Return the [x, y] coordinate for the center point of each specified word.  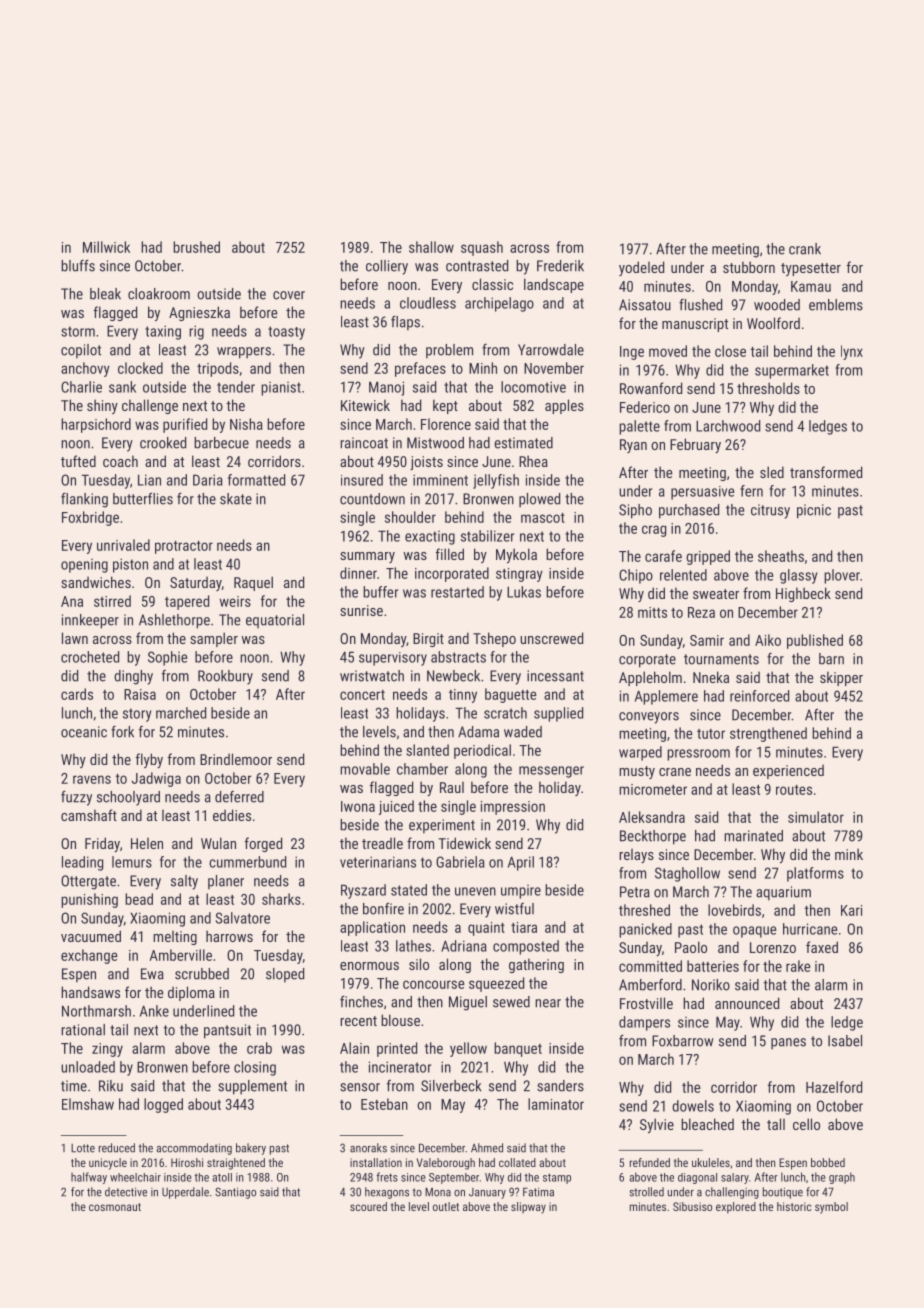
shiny [102, 406]
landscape [554, 285]
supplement [252, 1087]
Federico [645, 407]
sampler [214, 639]
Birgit [428, 640]
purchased [689, 511]
